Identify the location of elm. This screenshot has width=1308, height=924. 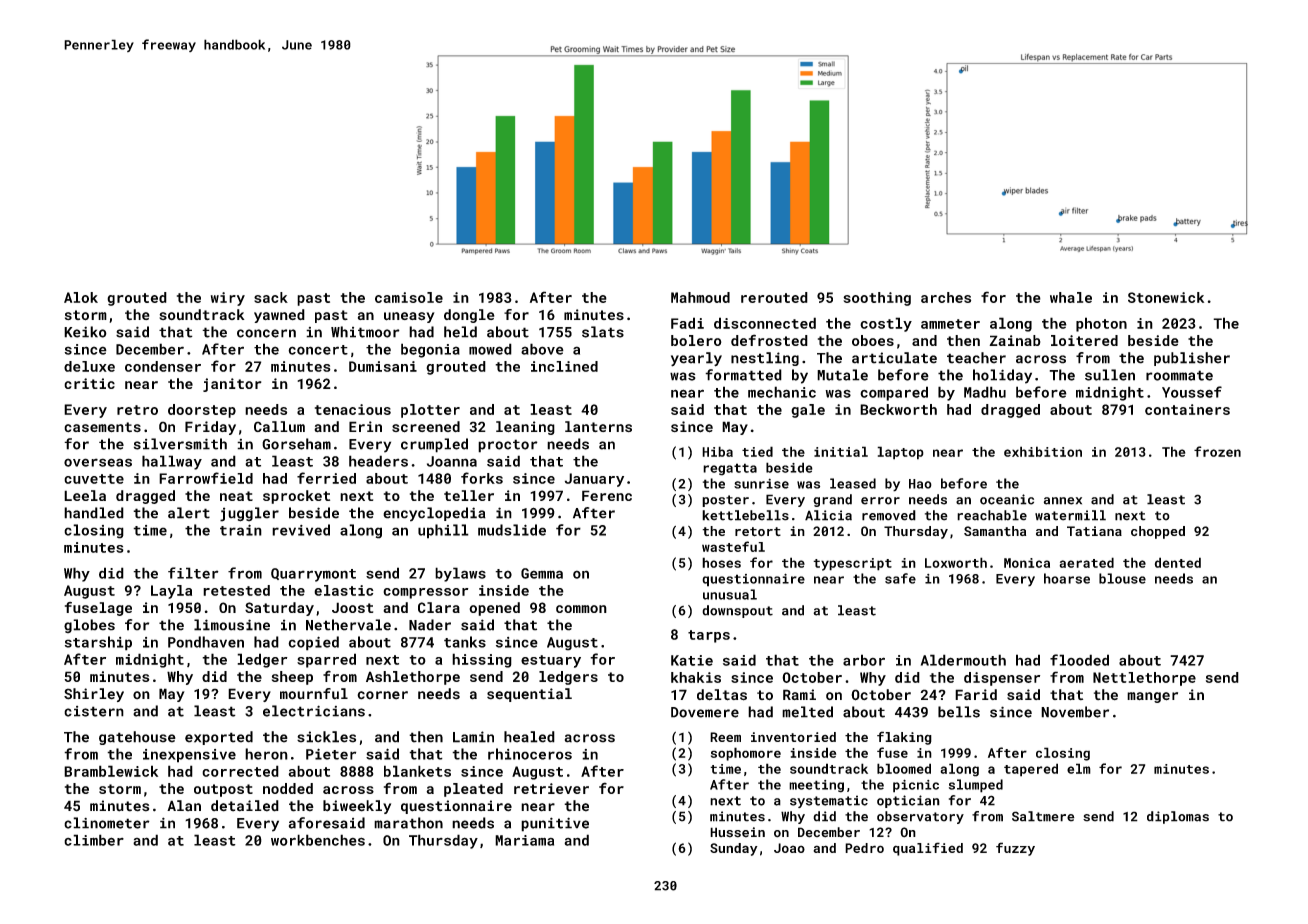
(1079, 768).
